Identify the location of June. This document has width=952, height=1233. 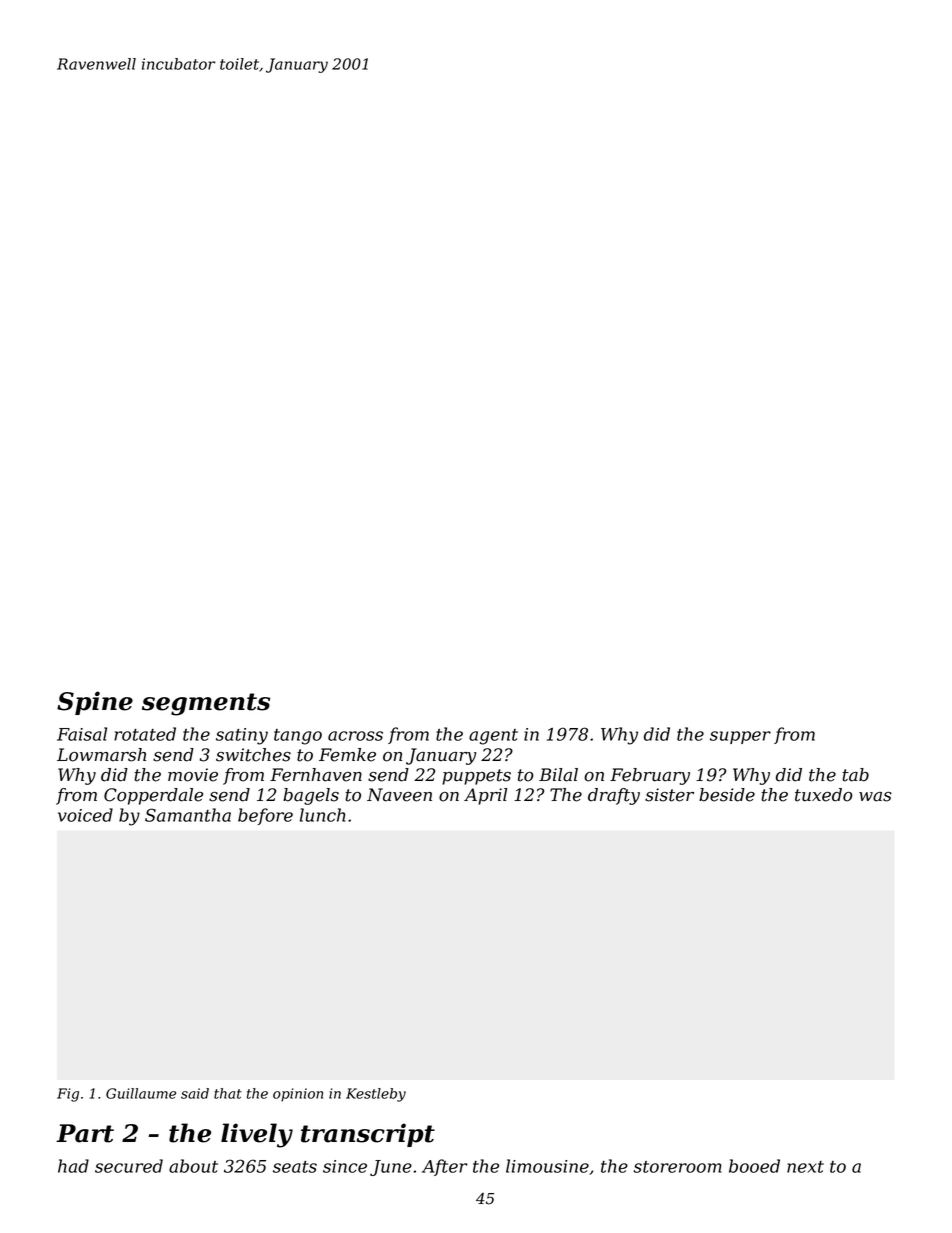
(391, 1168).
